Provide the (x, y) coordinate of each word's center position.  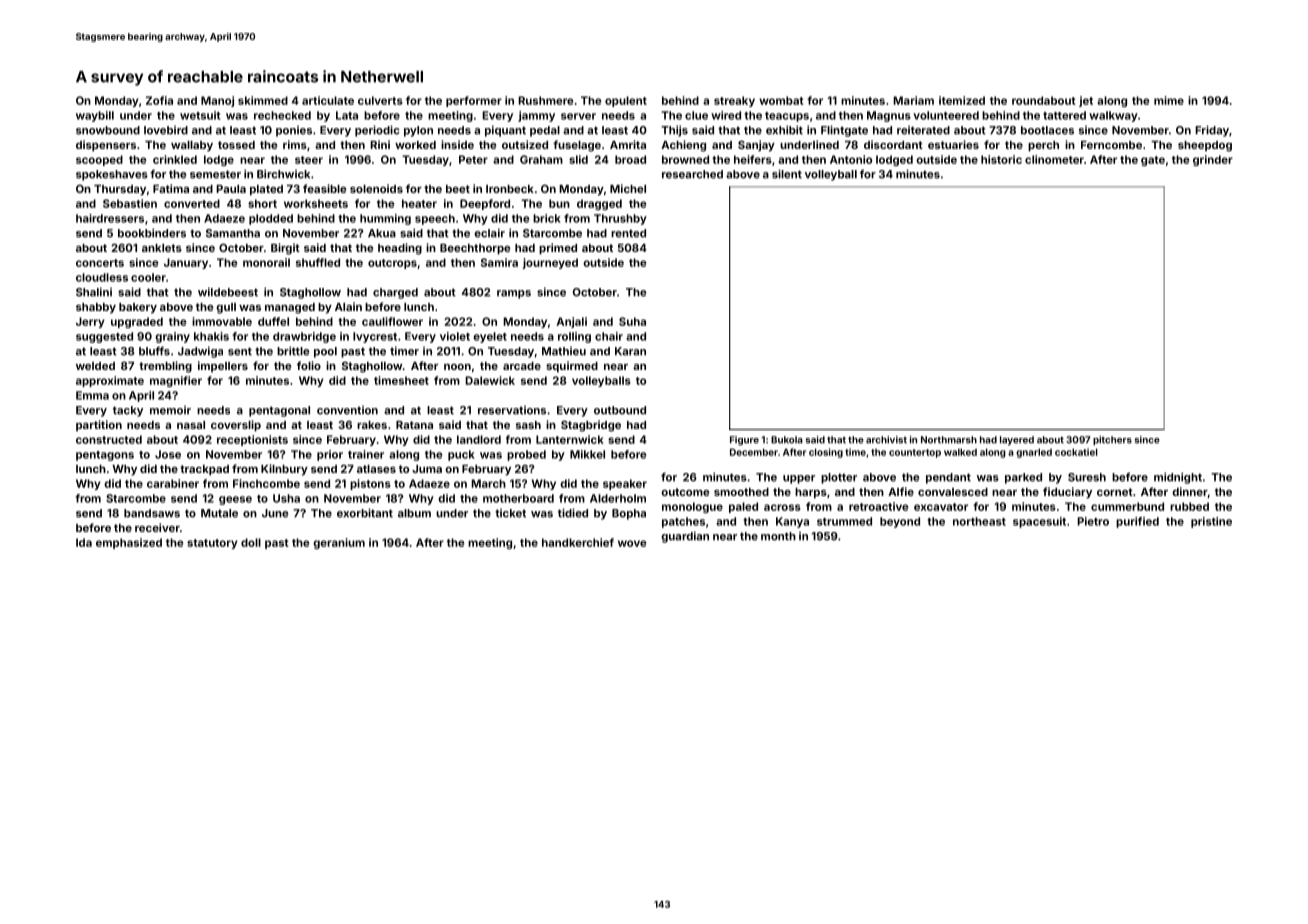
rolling (574, 337)
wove (632, 543)
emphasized (129, 543)
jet (1086, 101)
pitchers (1112, 440)
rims (295, 144)
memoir (170, 410)
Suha (632, 321)
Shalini (94, 292)
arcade (522, 366)
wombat (781, 100)
